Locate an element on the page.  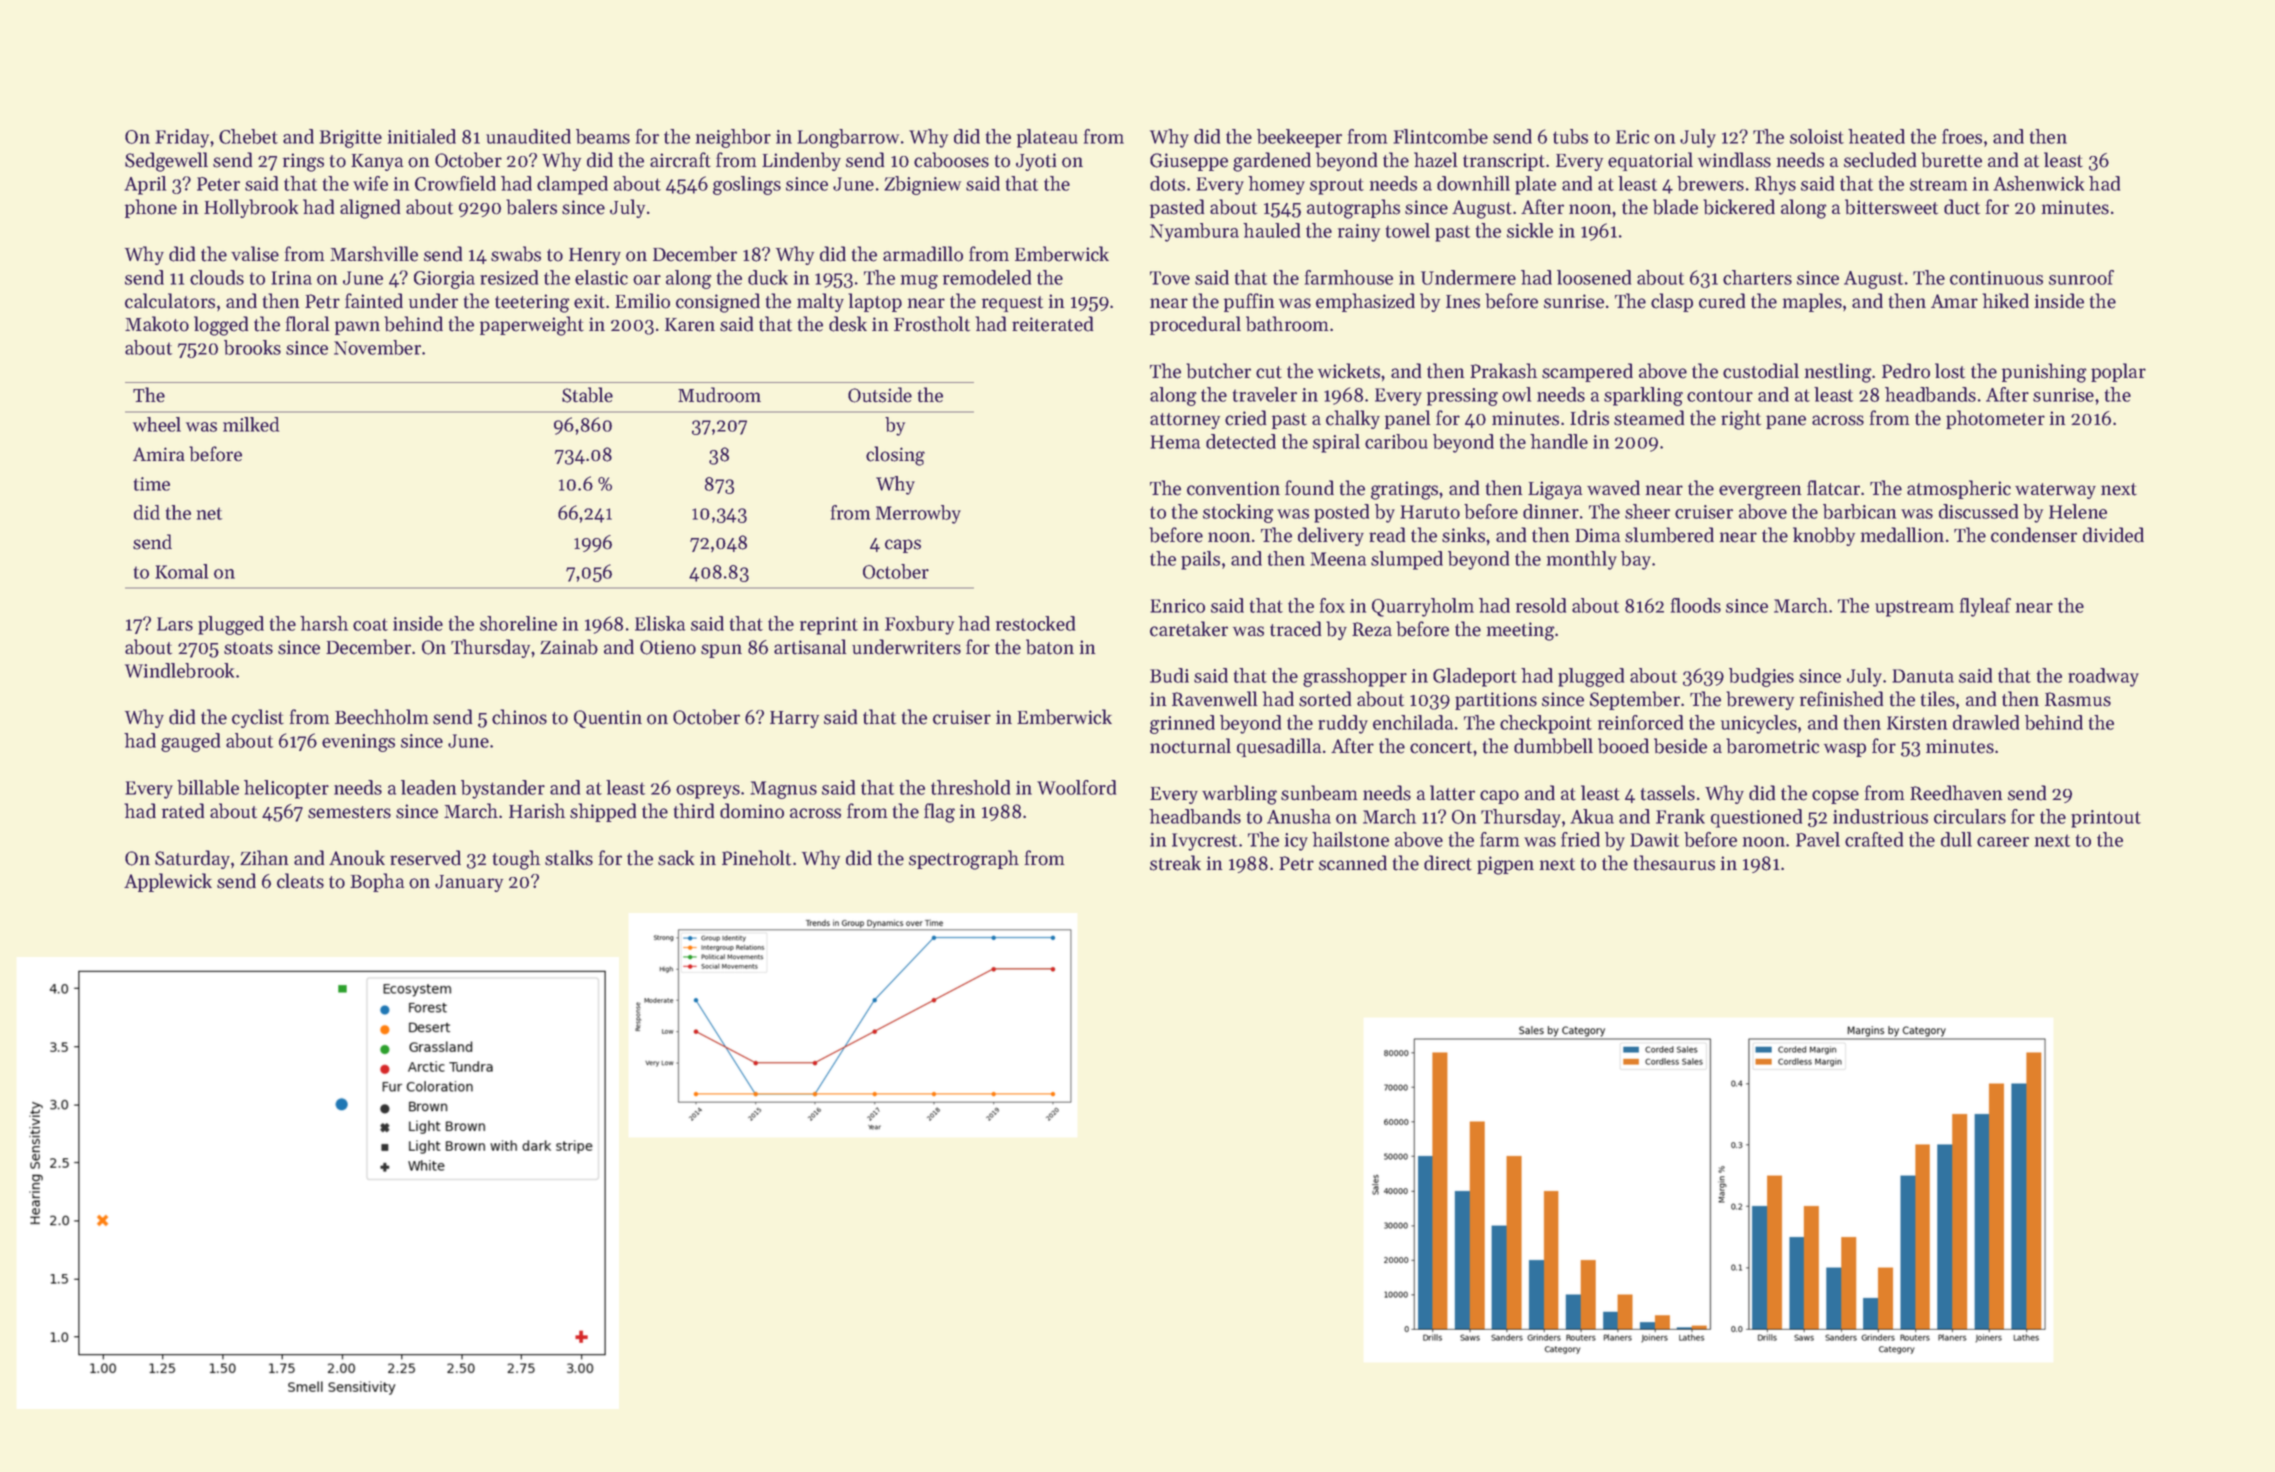
Rasmus is located at coordinates (2078, 699).
